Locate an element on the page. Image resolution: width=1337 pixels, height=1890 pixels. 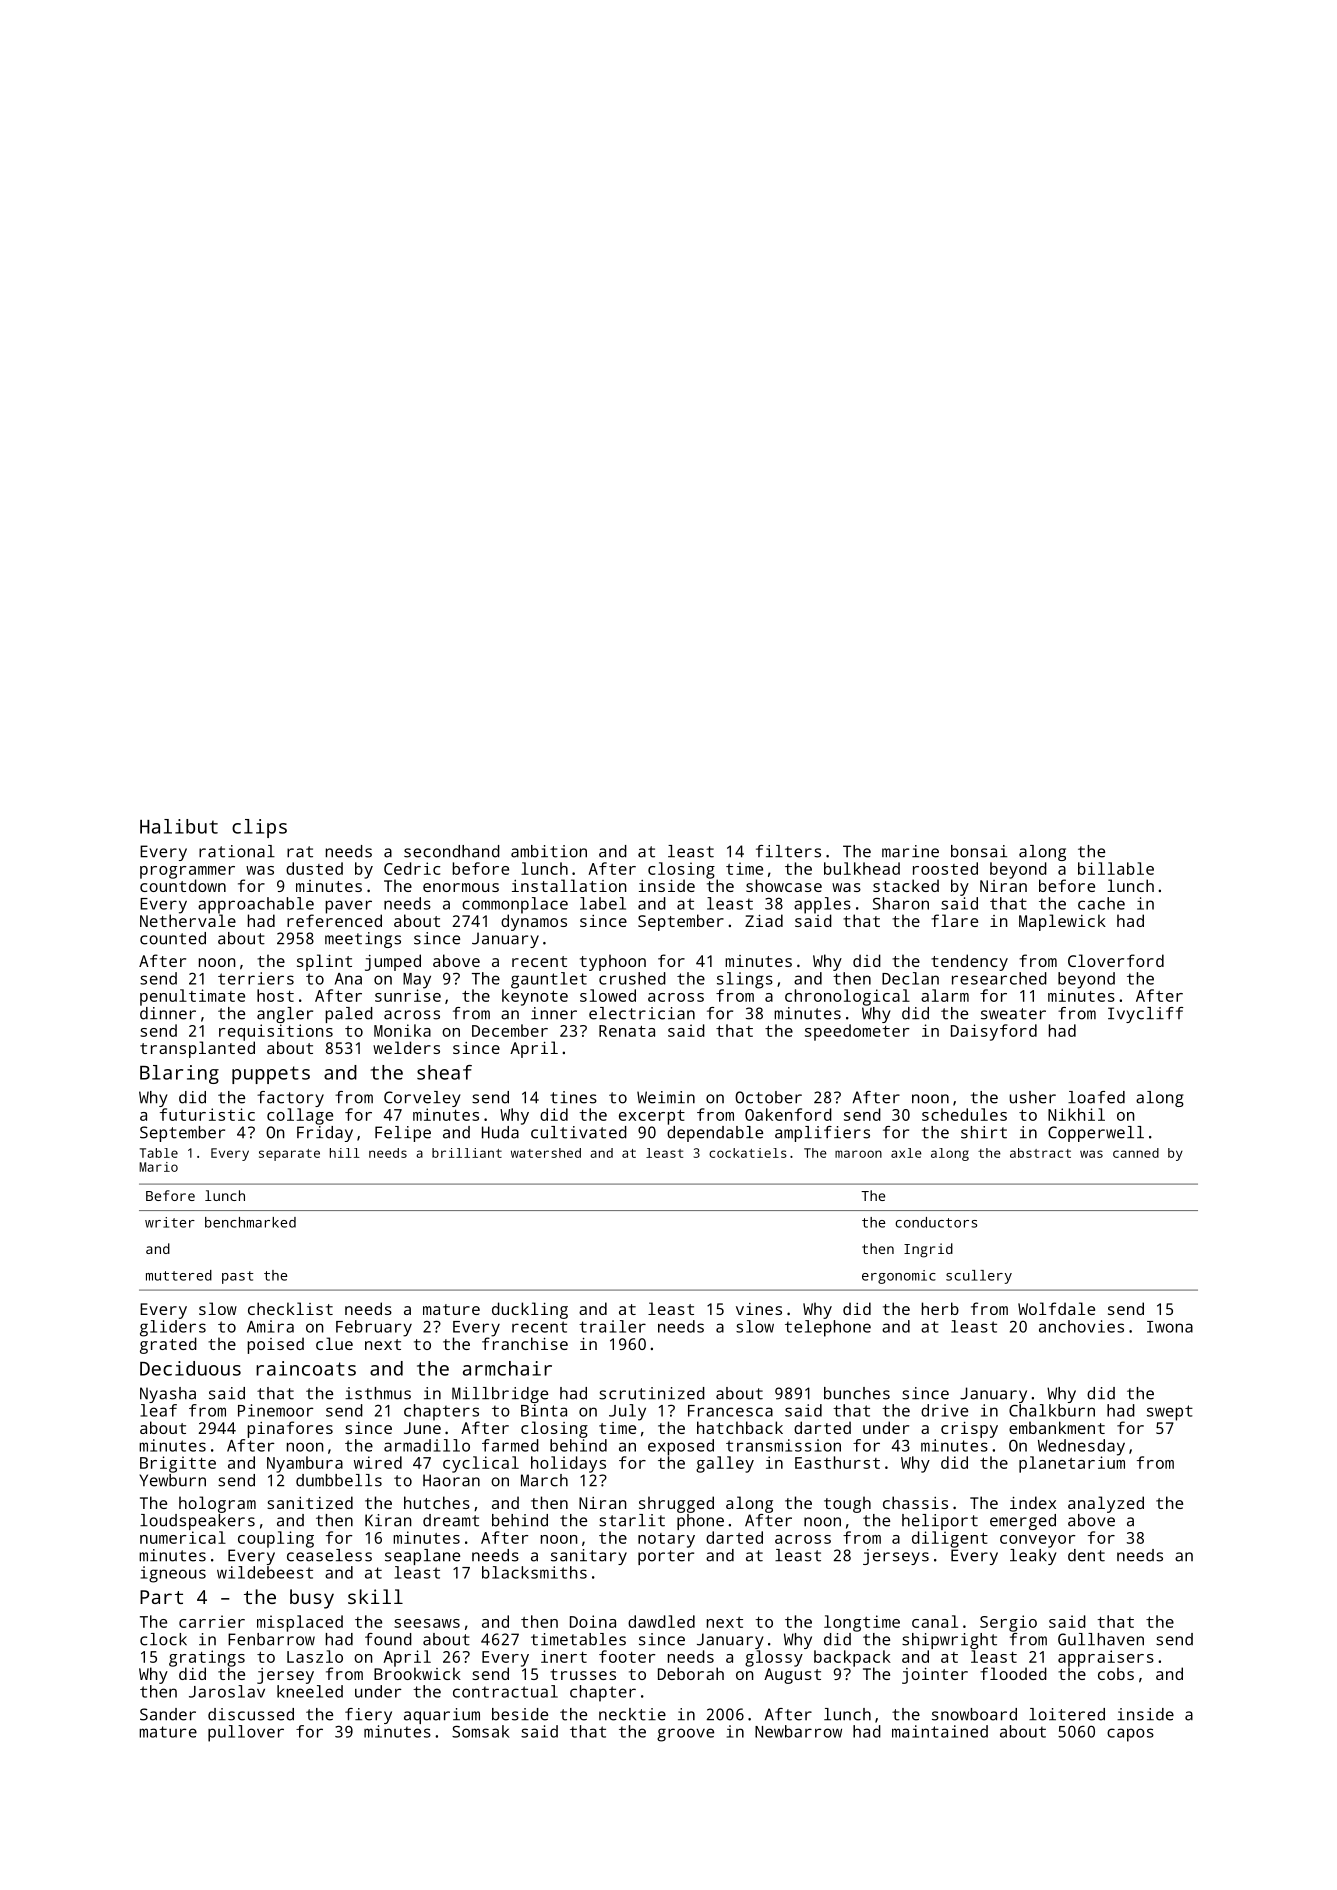
penultimate is located at coordinates (192, 997).
